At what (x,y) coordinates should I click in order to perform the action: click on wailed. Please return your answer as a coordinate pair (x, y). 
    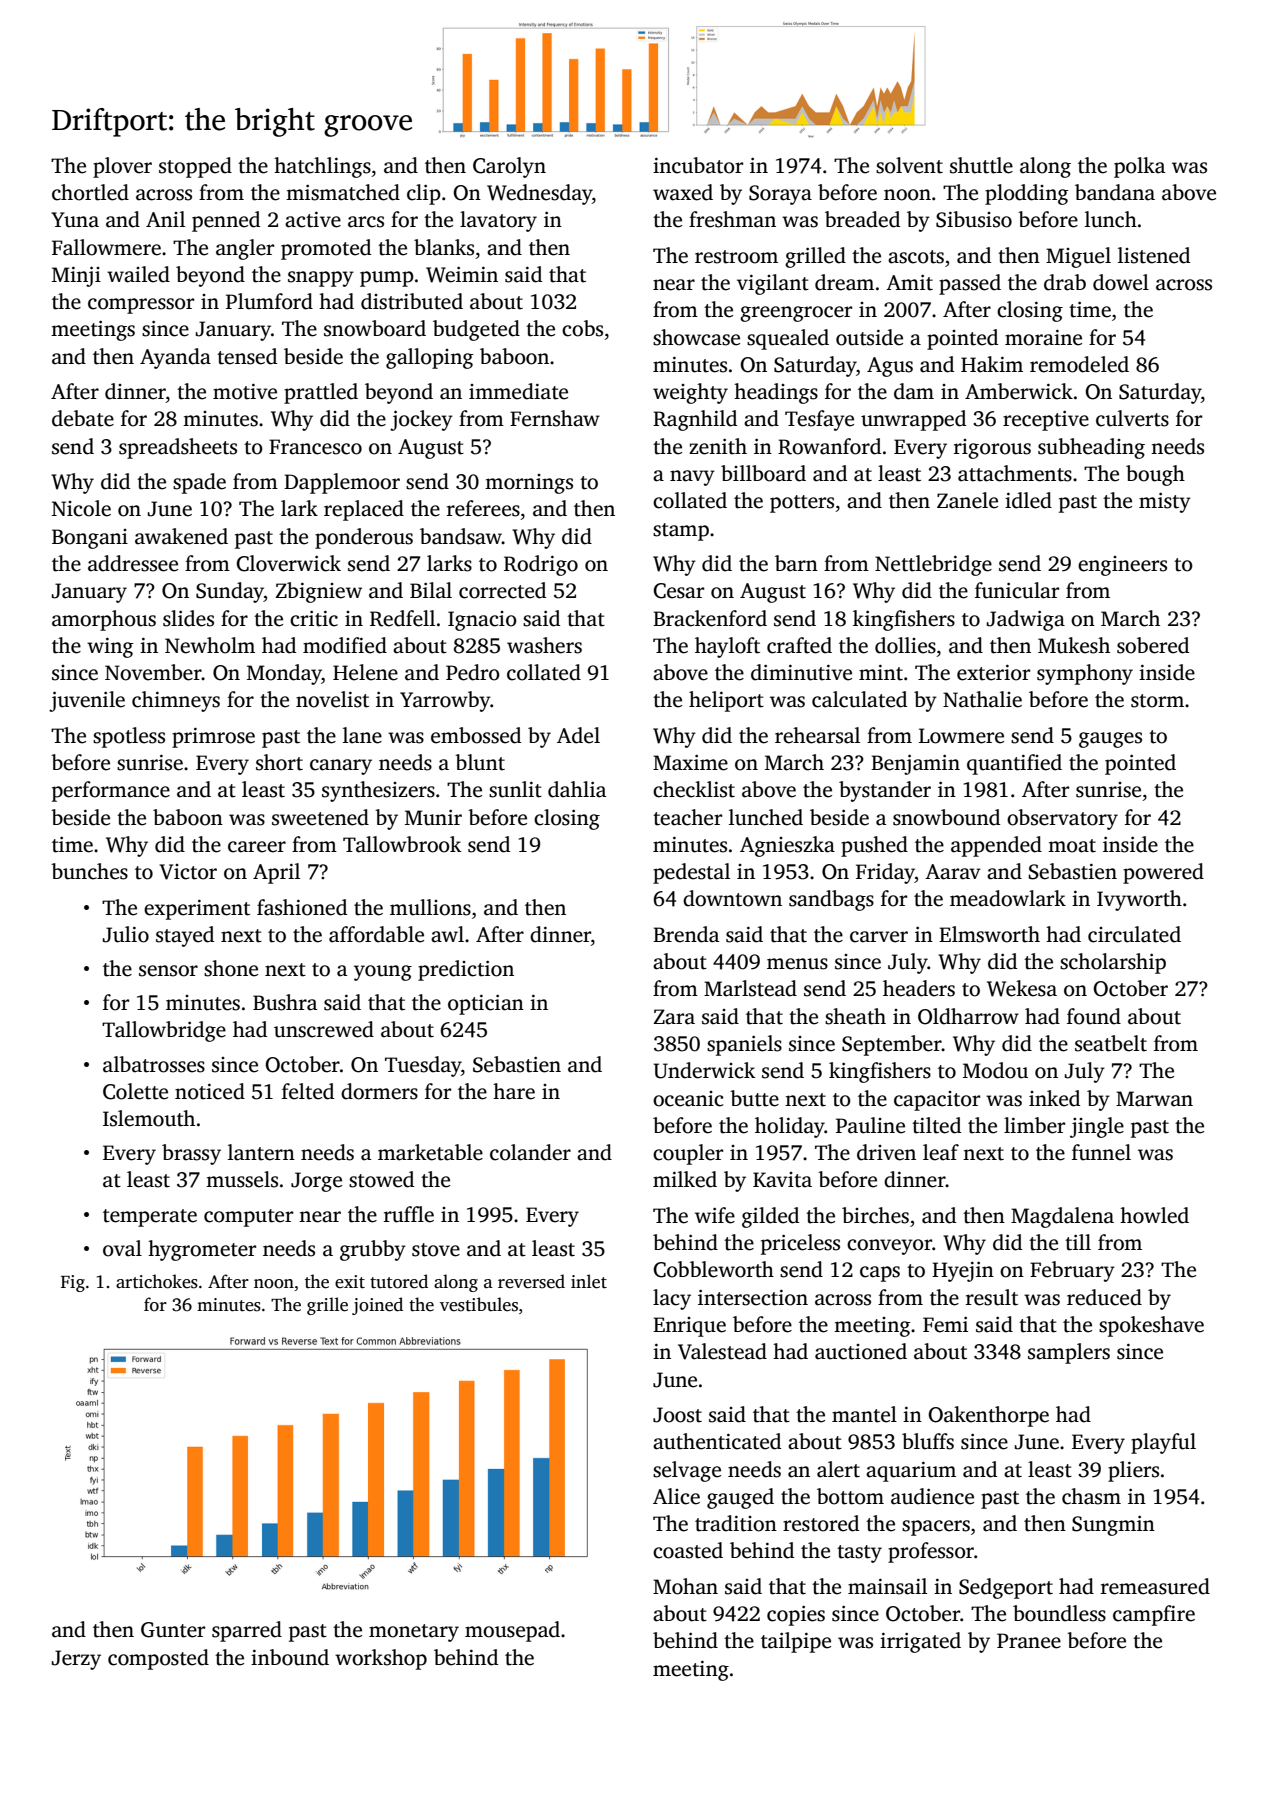
    Looking at the image, I should click on (138, 274).
